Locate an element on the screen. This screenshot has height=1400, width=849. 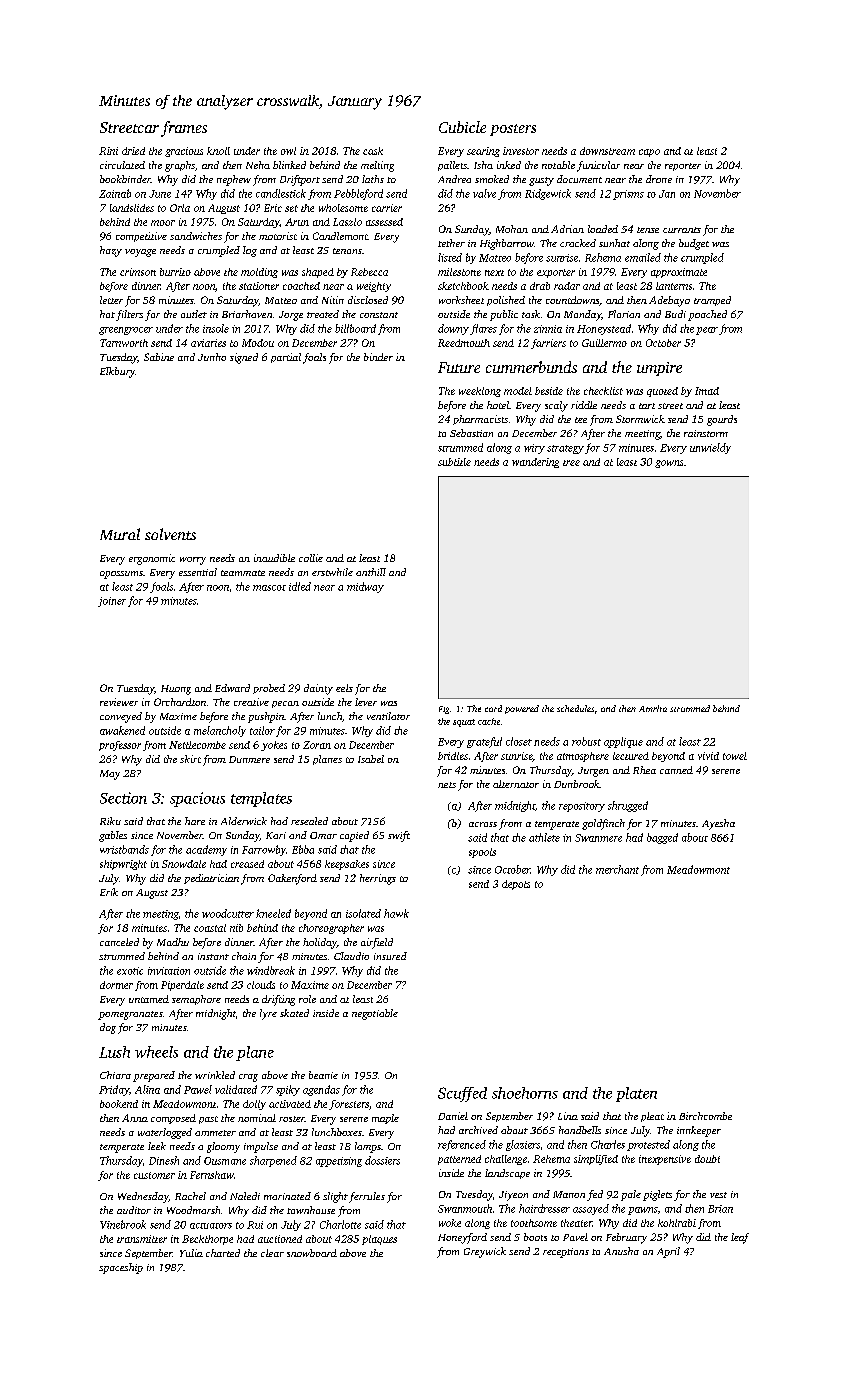
sharpened is located at coordinates (273, 1161).
